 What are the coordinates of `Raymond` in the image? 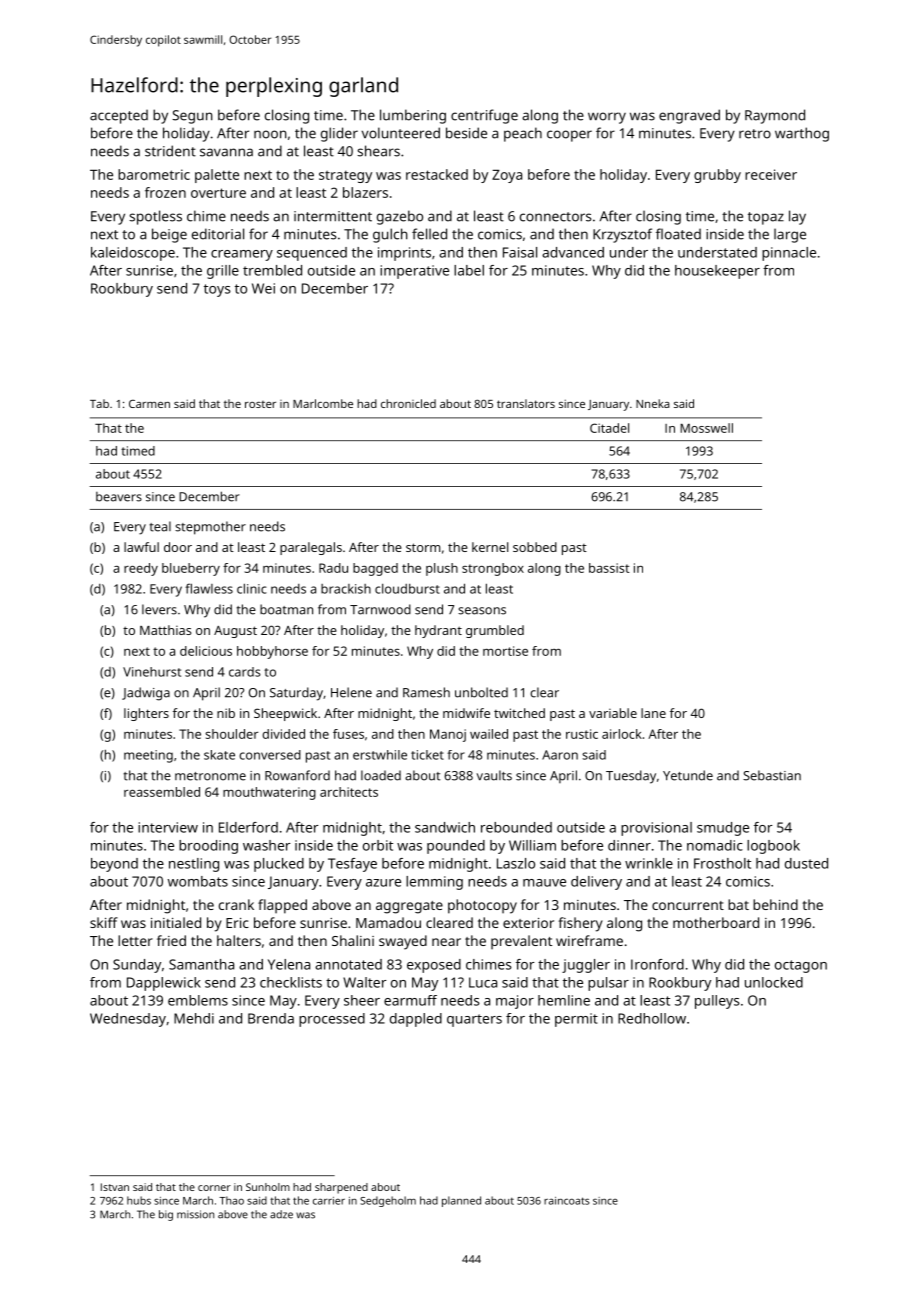 It's located at (775, 116).
